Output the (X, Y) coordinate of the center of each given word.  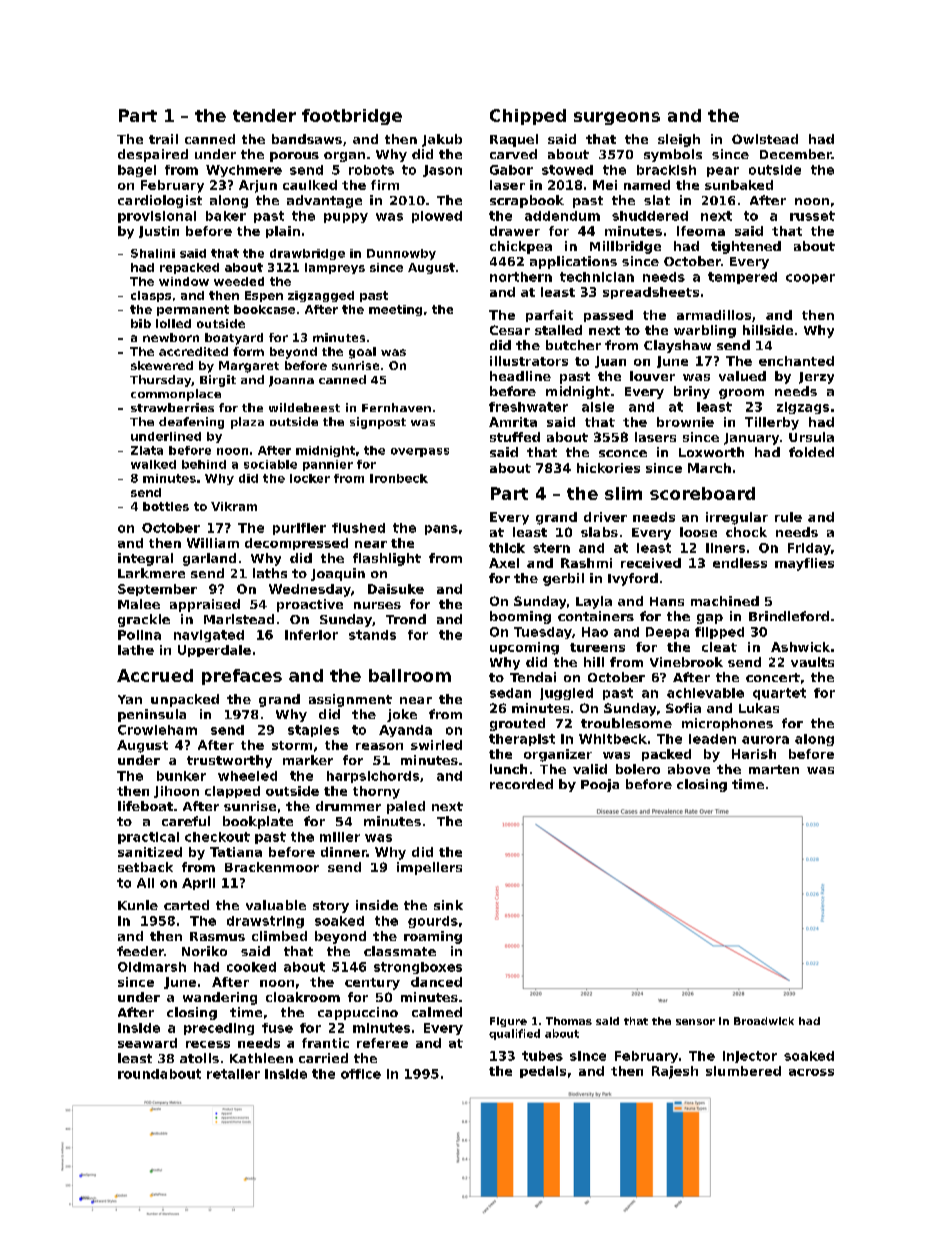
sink (448, 905)
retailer (233, 1074)
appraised (205, 605)
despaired (153, 155)
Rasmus (217, 936)
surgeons (617, 118)
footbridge (352, 117)
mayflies (804, 564)
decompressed (296, 544)
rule (788, 517)
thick (507, 548)
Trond (406, 619)
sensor (695, 1022)
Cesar (510, 330)
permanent (193, 310)
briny (692, 392)
